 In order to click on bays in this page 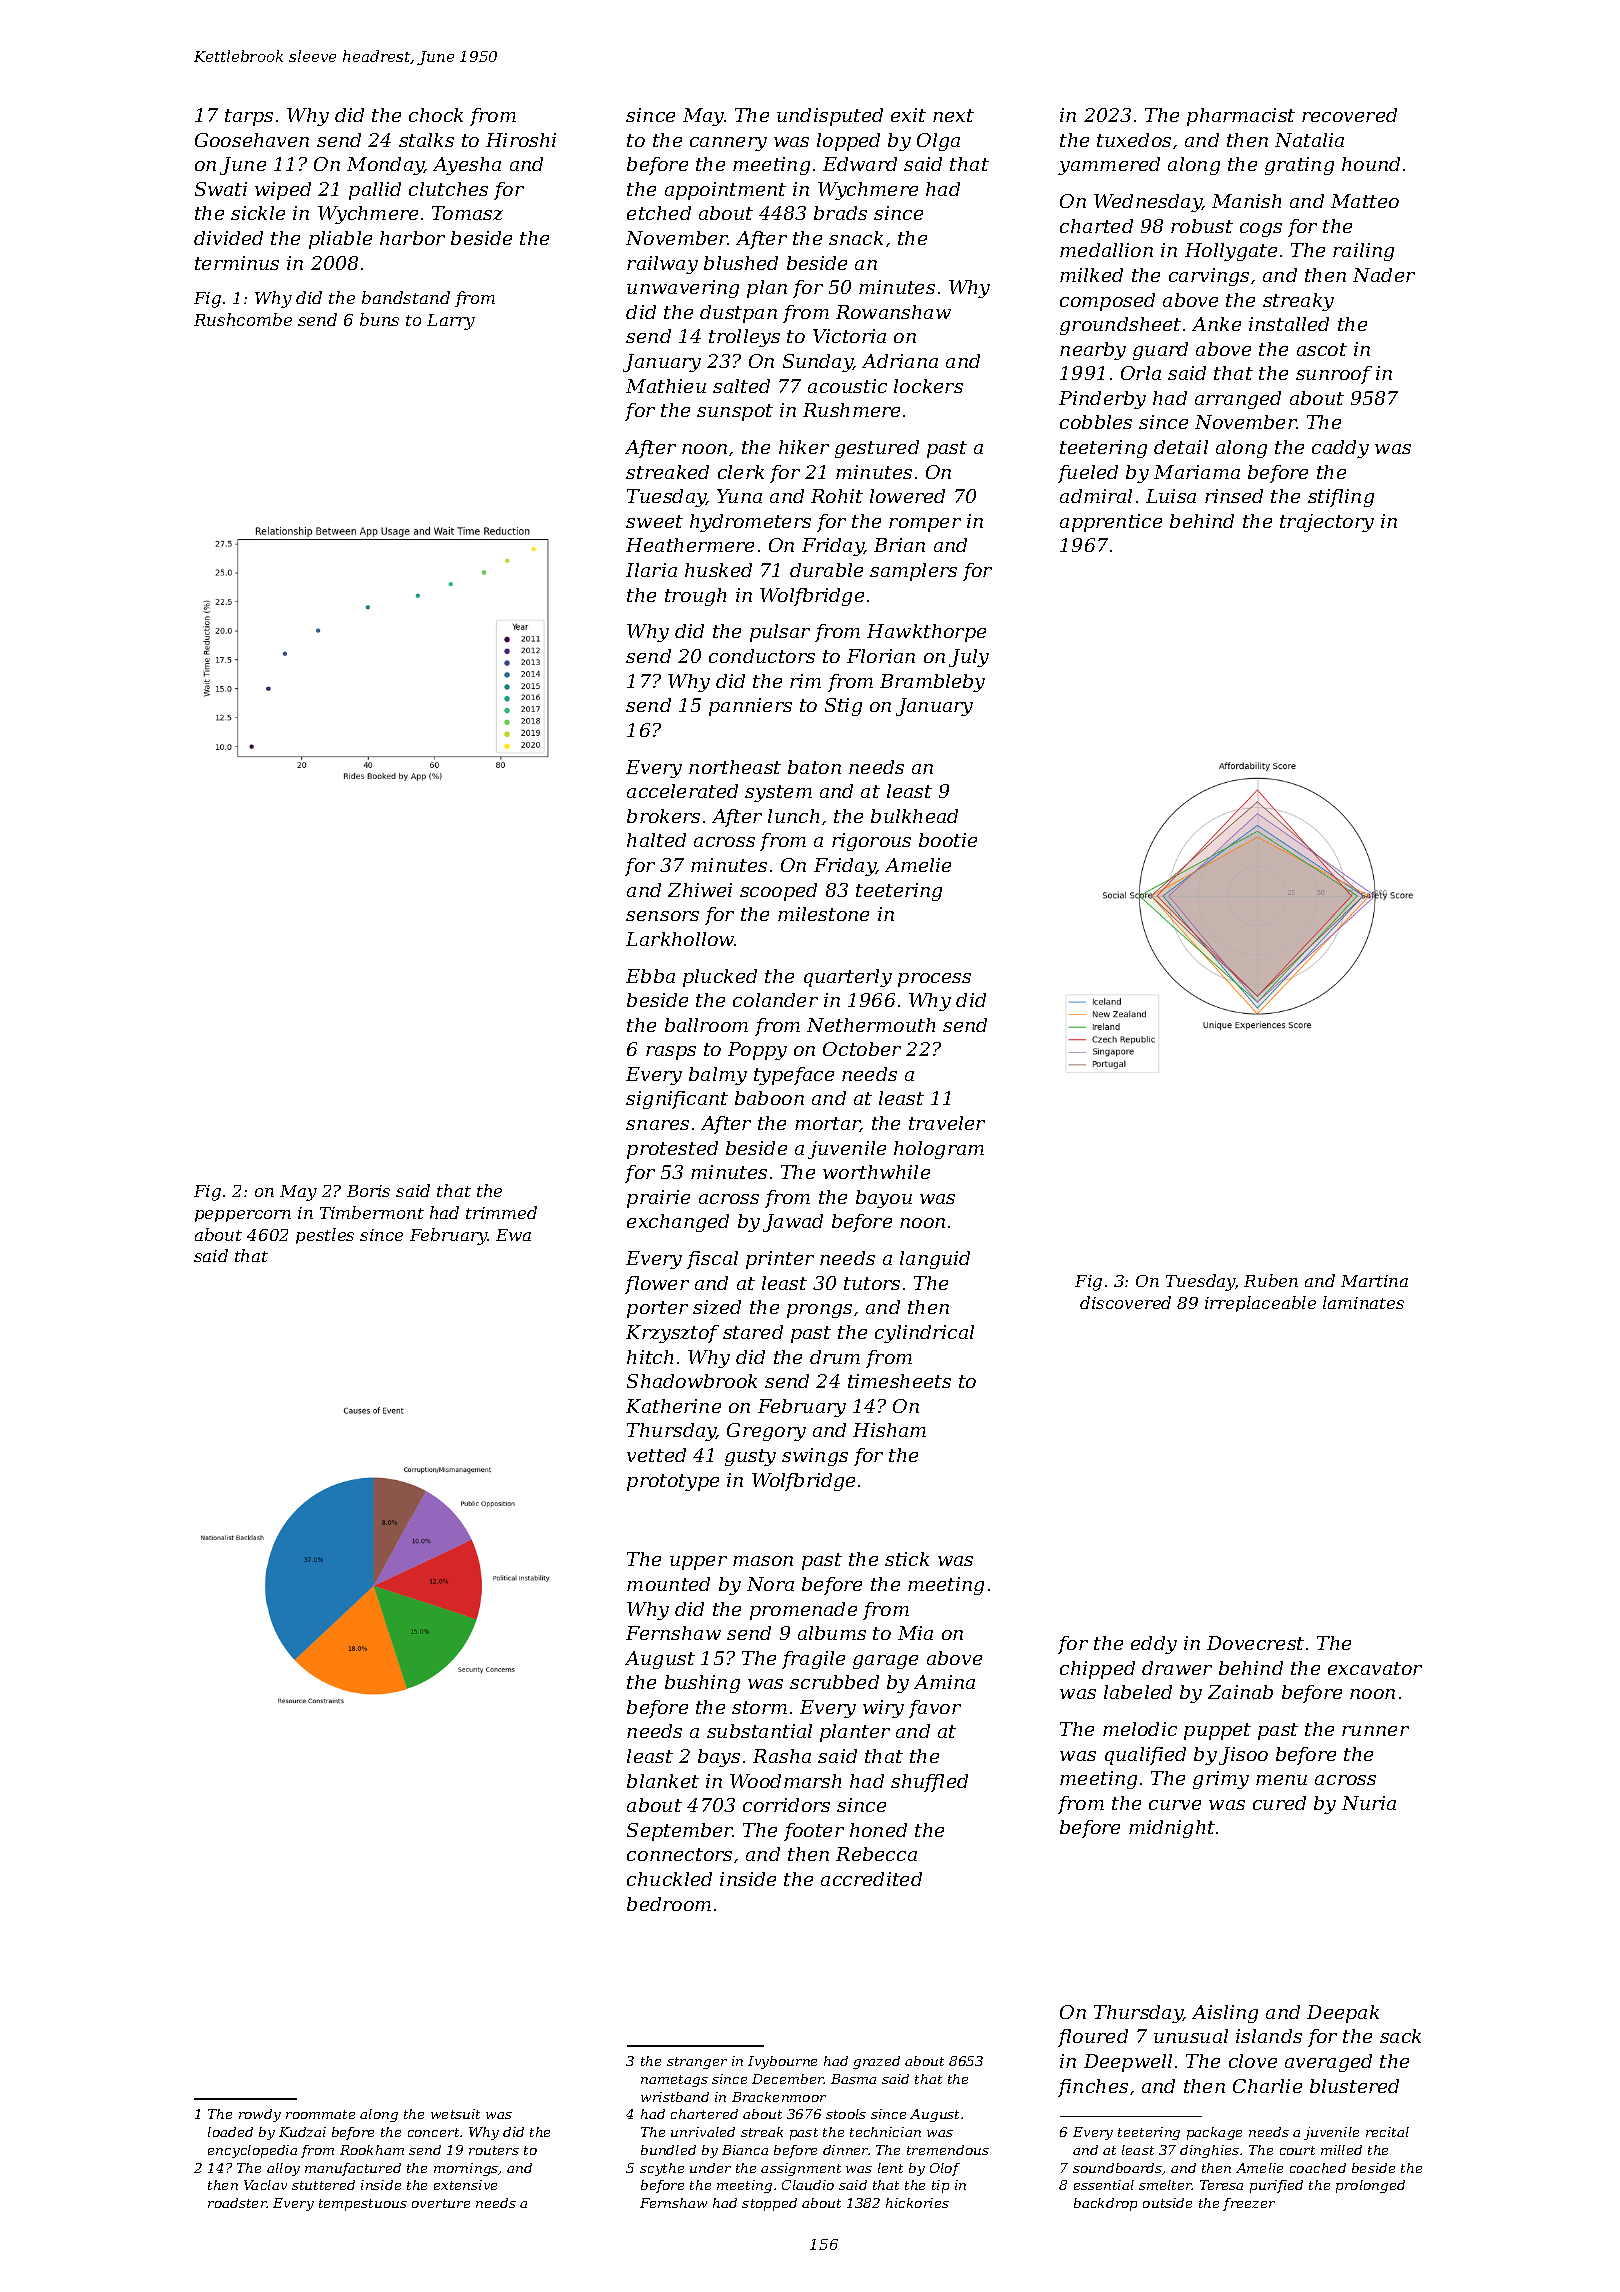, I will do `click(719, 1758)`.
